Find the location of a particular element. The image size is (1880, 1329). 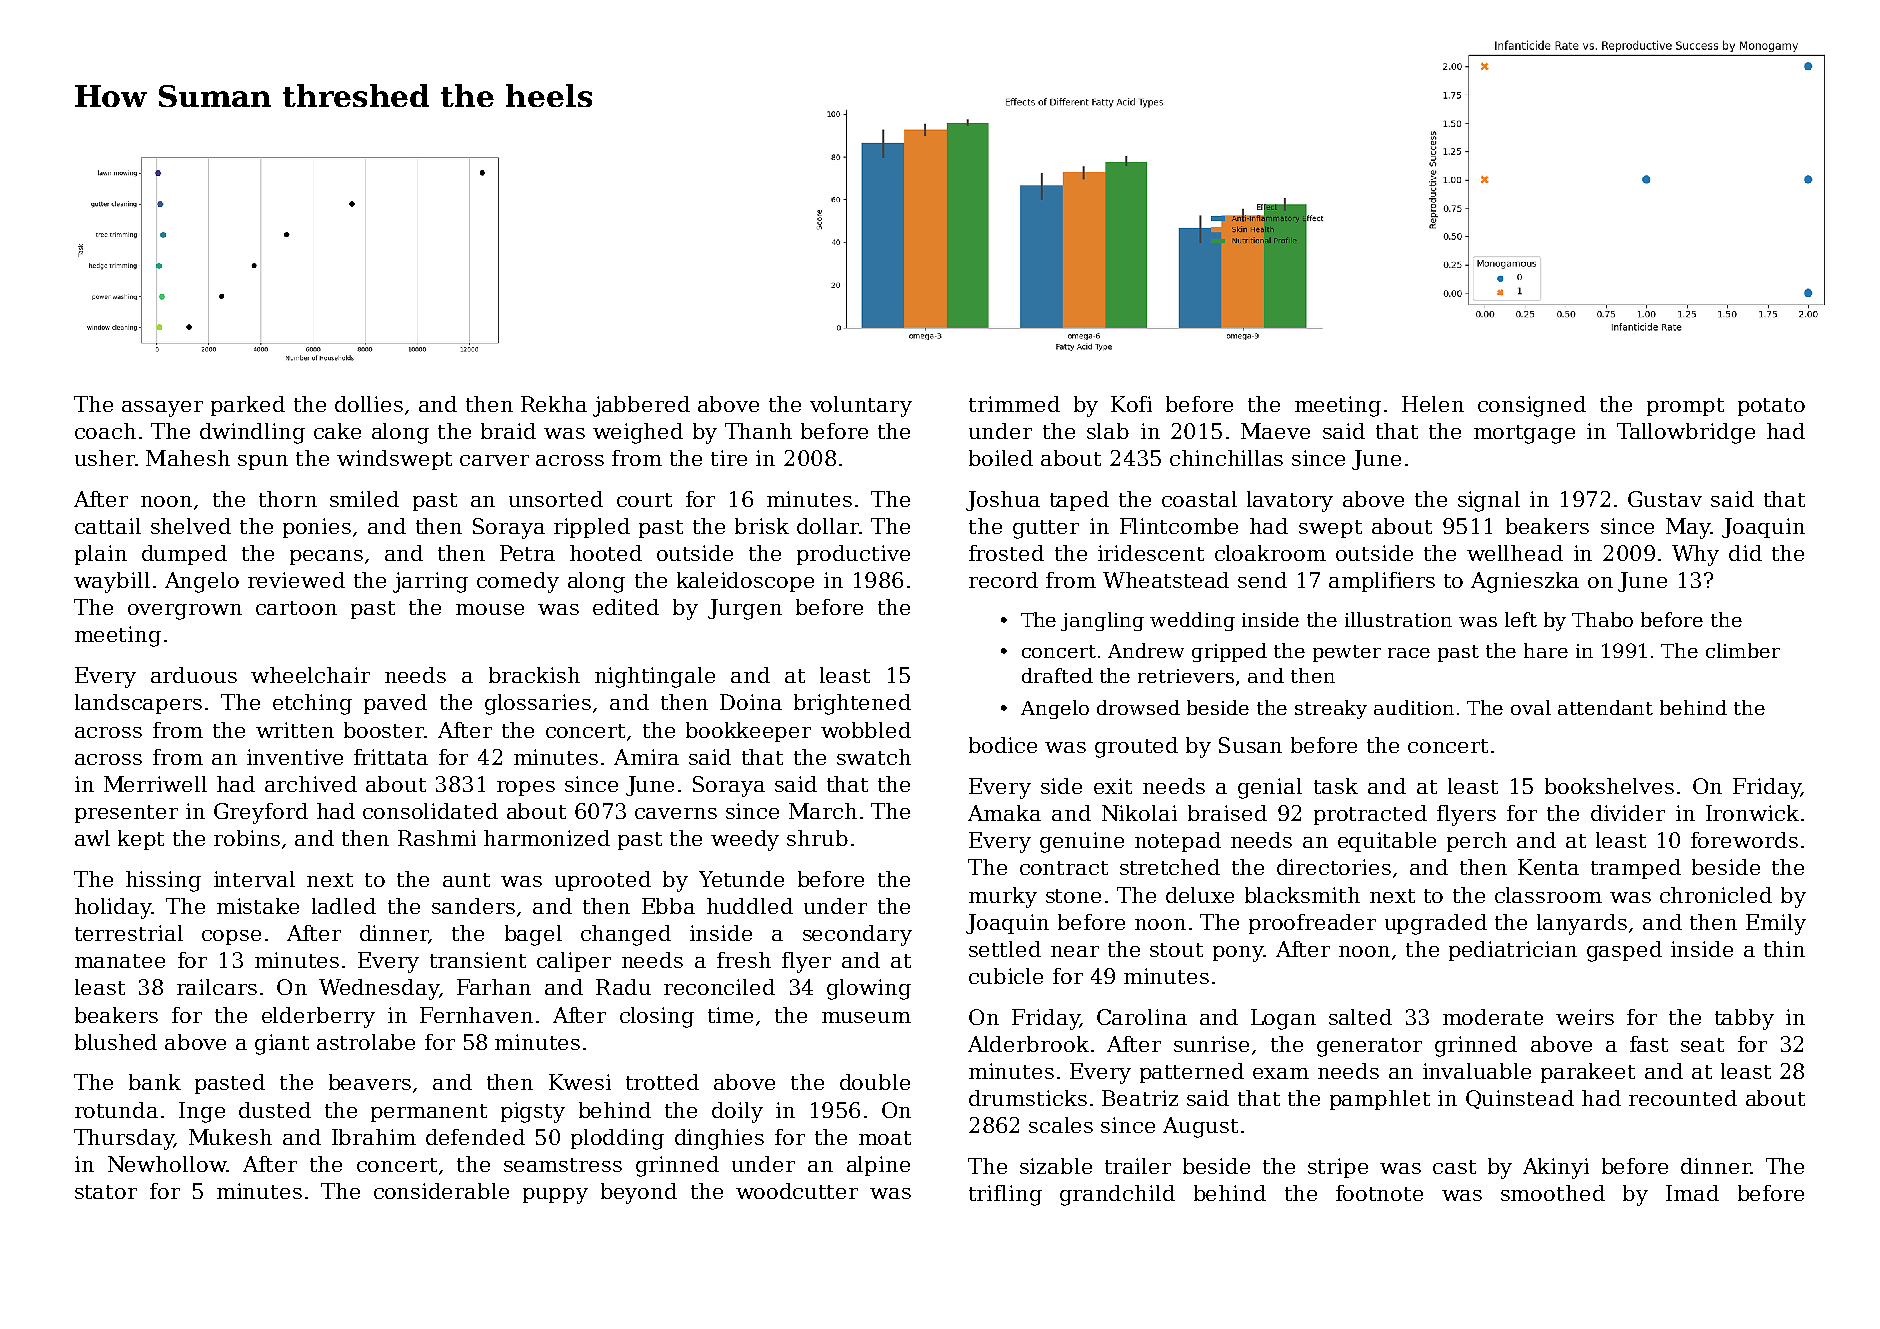

dusted is located at coordinates (275, 1110).
